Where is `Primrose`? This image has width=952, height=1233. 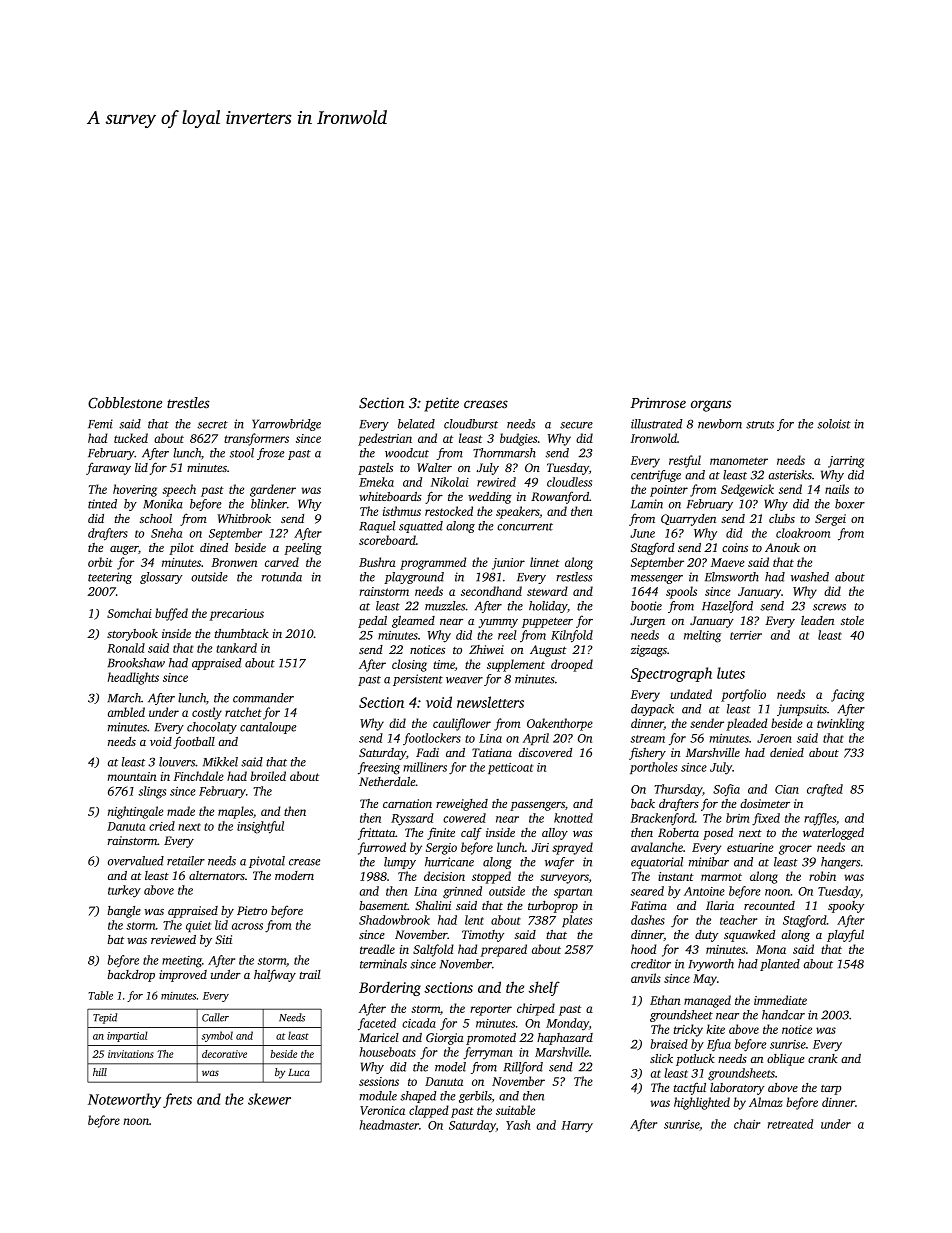
Primrose is located at coordinates (658, 403).
